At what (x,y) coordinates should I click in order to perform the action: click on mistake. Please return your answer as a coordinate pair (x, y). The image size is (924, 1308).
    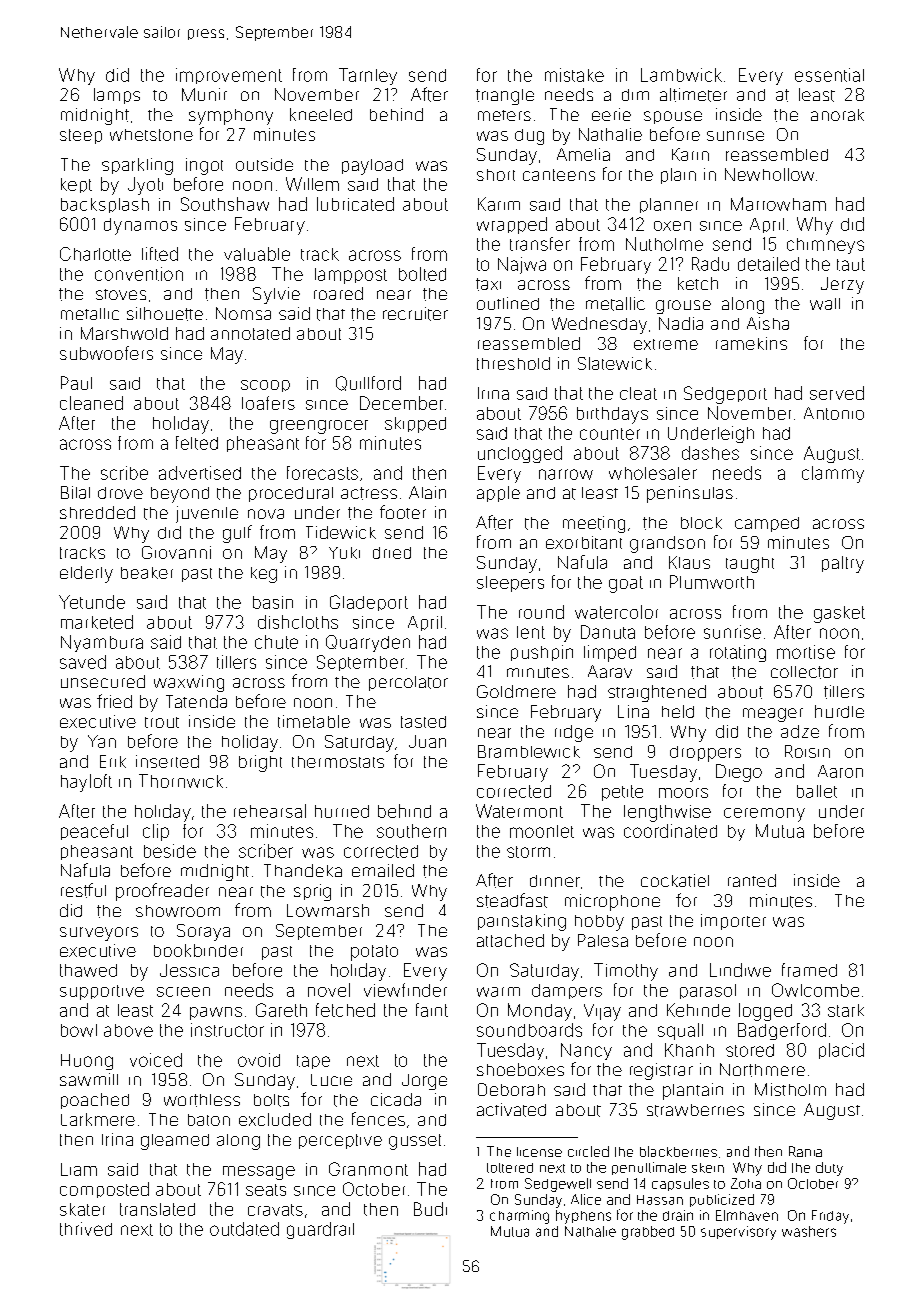
    Looking at the image, I should click on (574, 75).
